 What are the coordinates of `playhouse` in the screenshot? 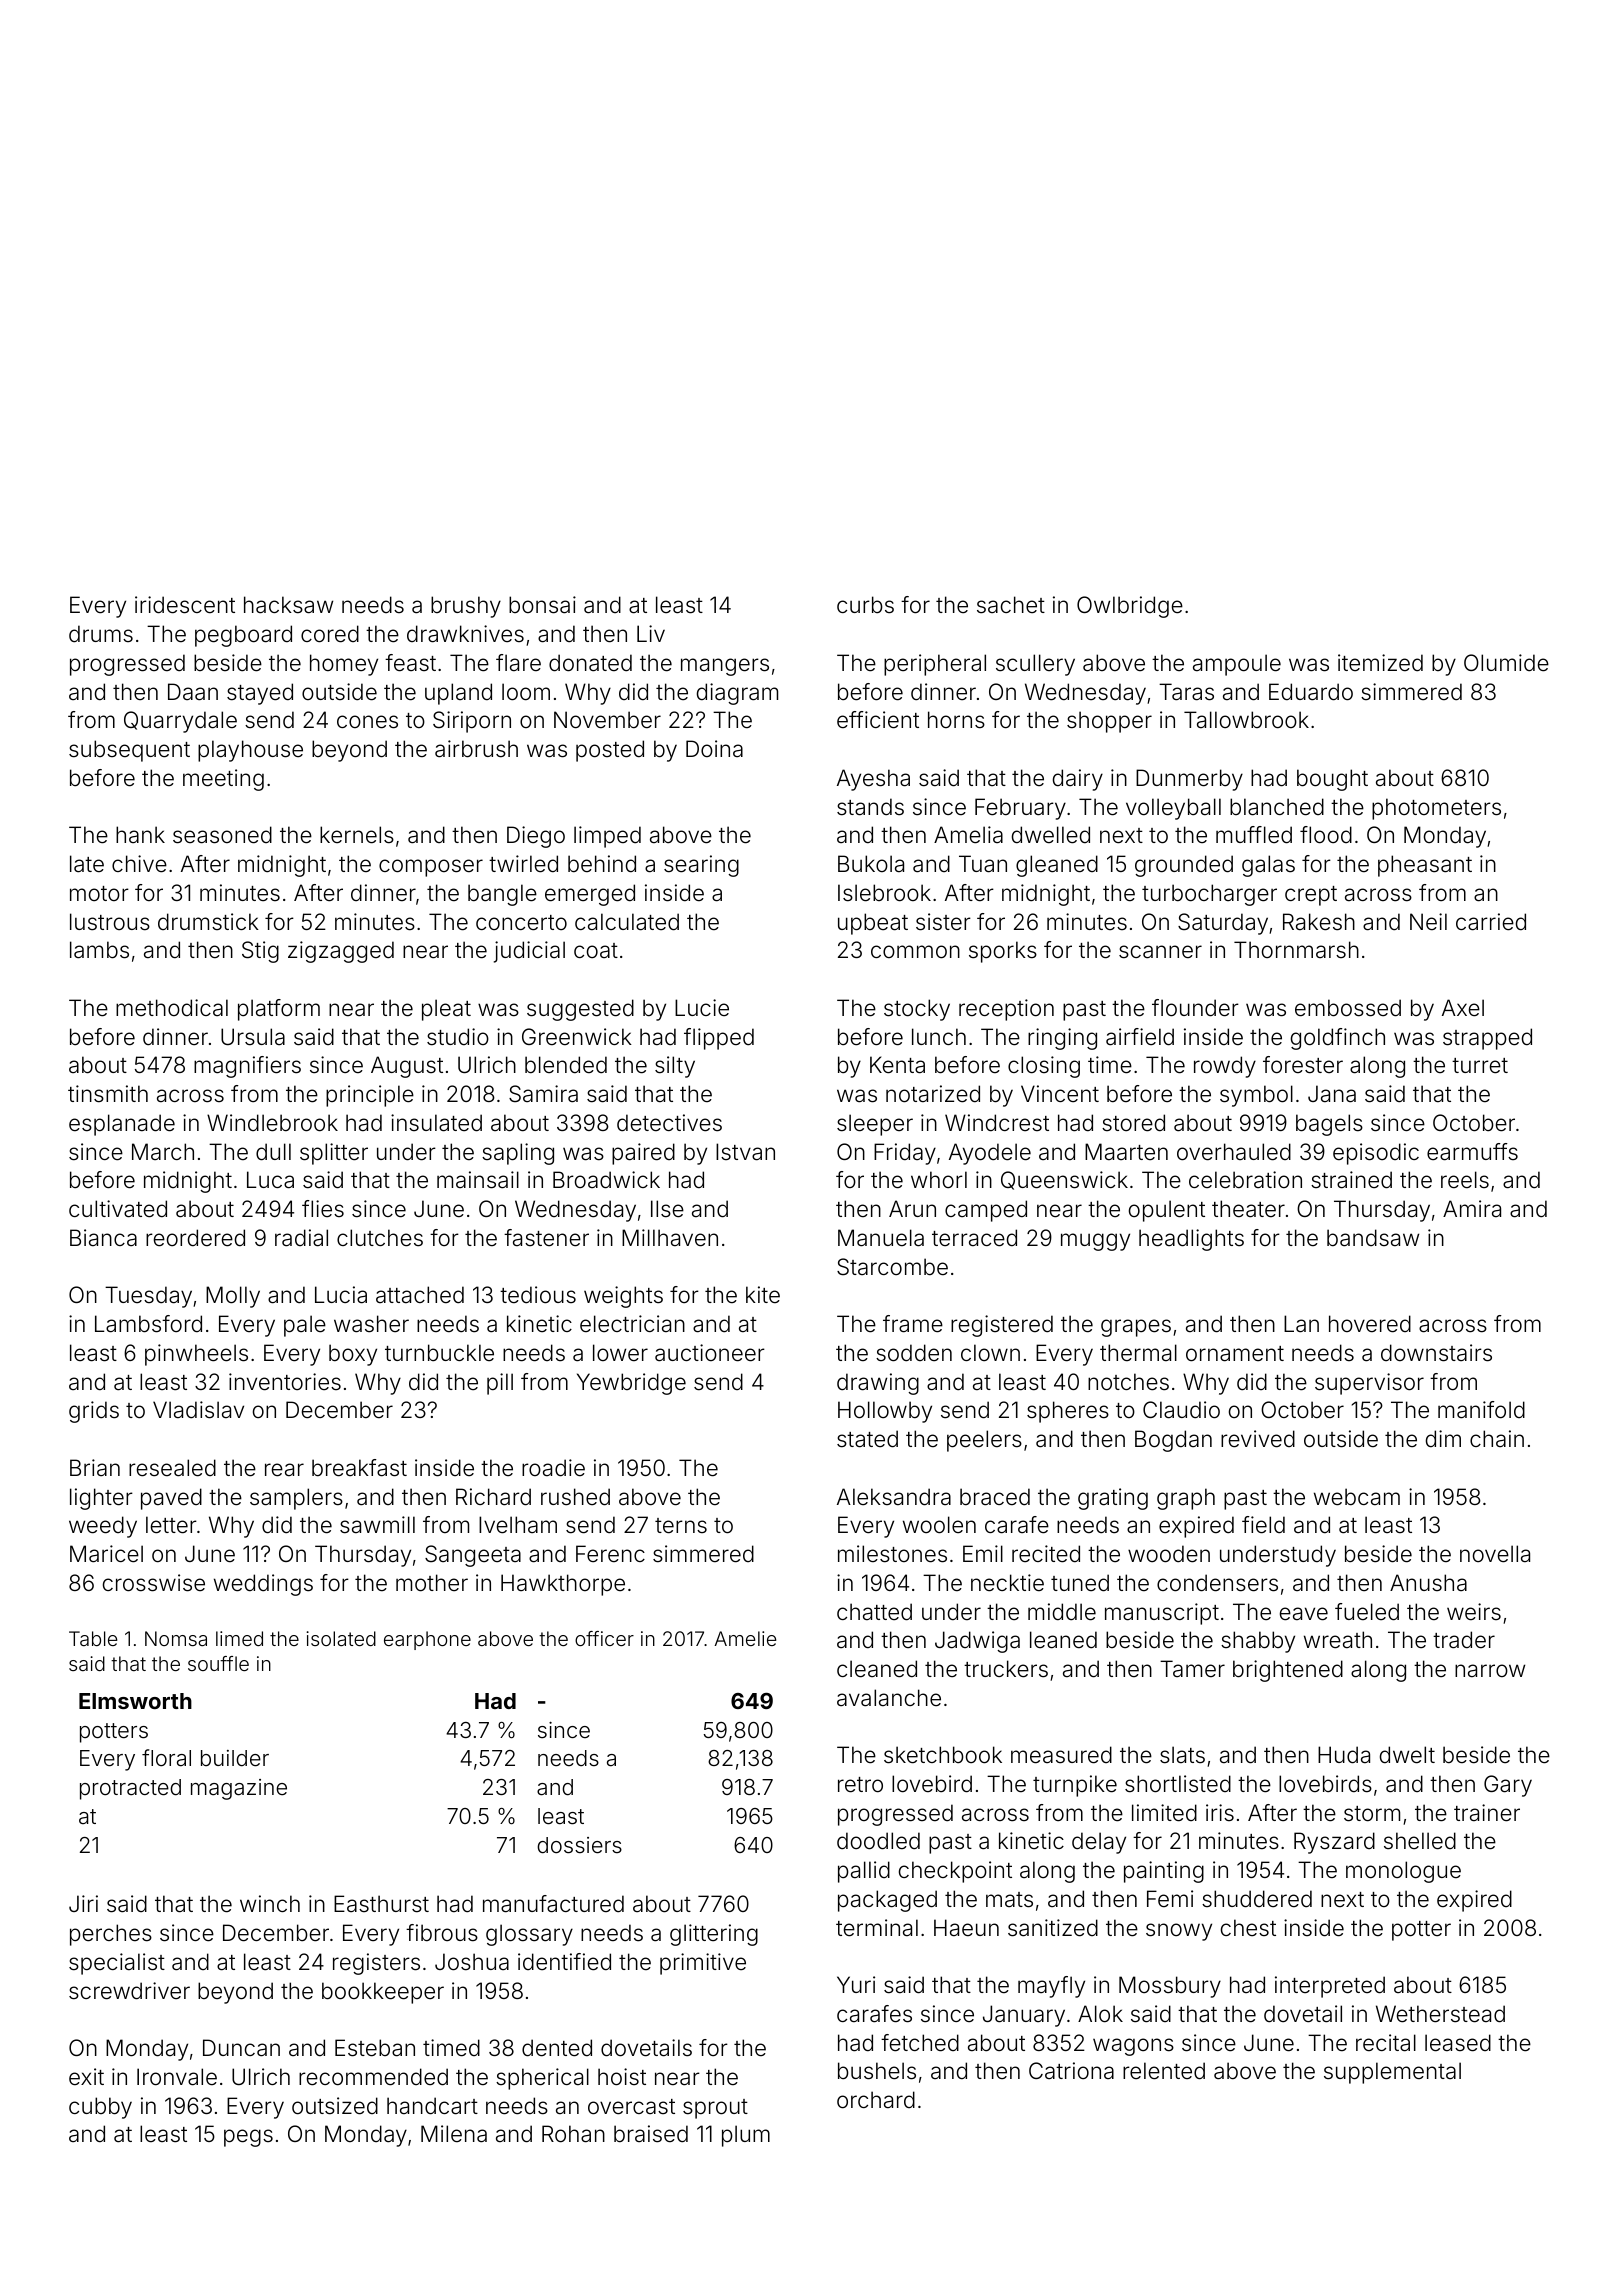 It's located at (250, 751).
